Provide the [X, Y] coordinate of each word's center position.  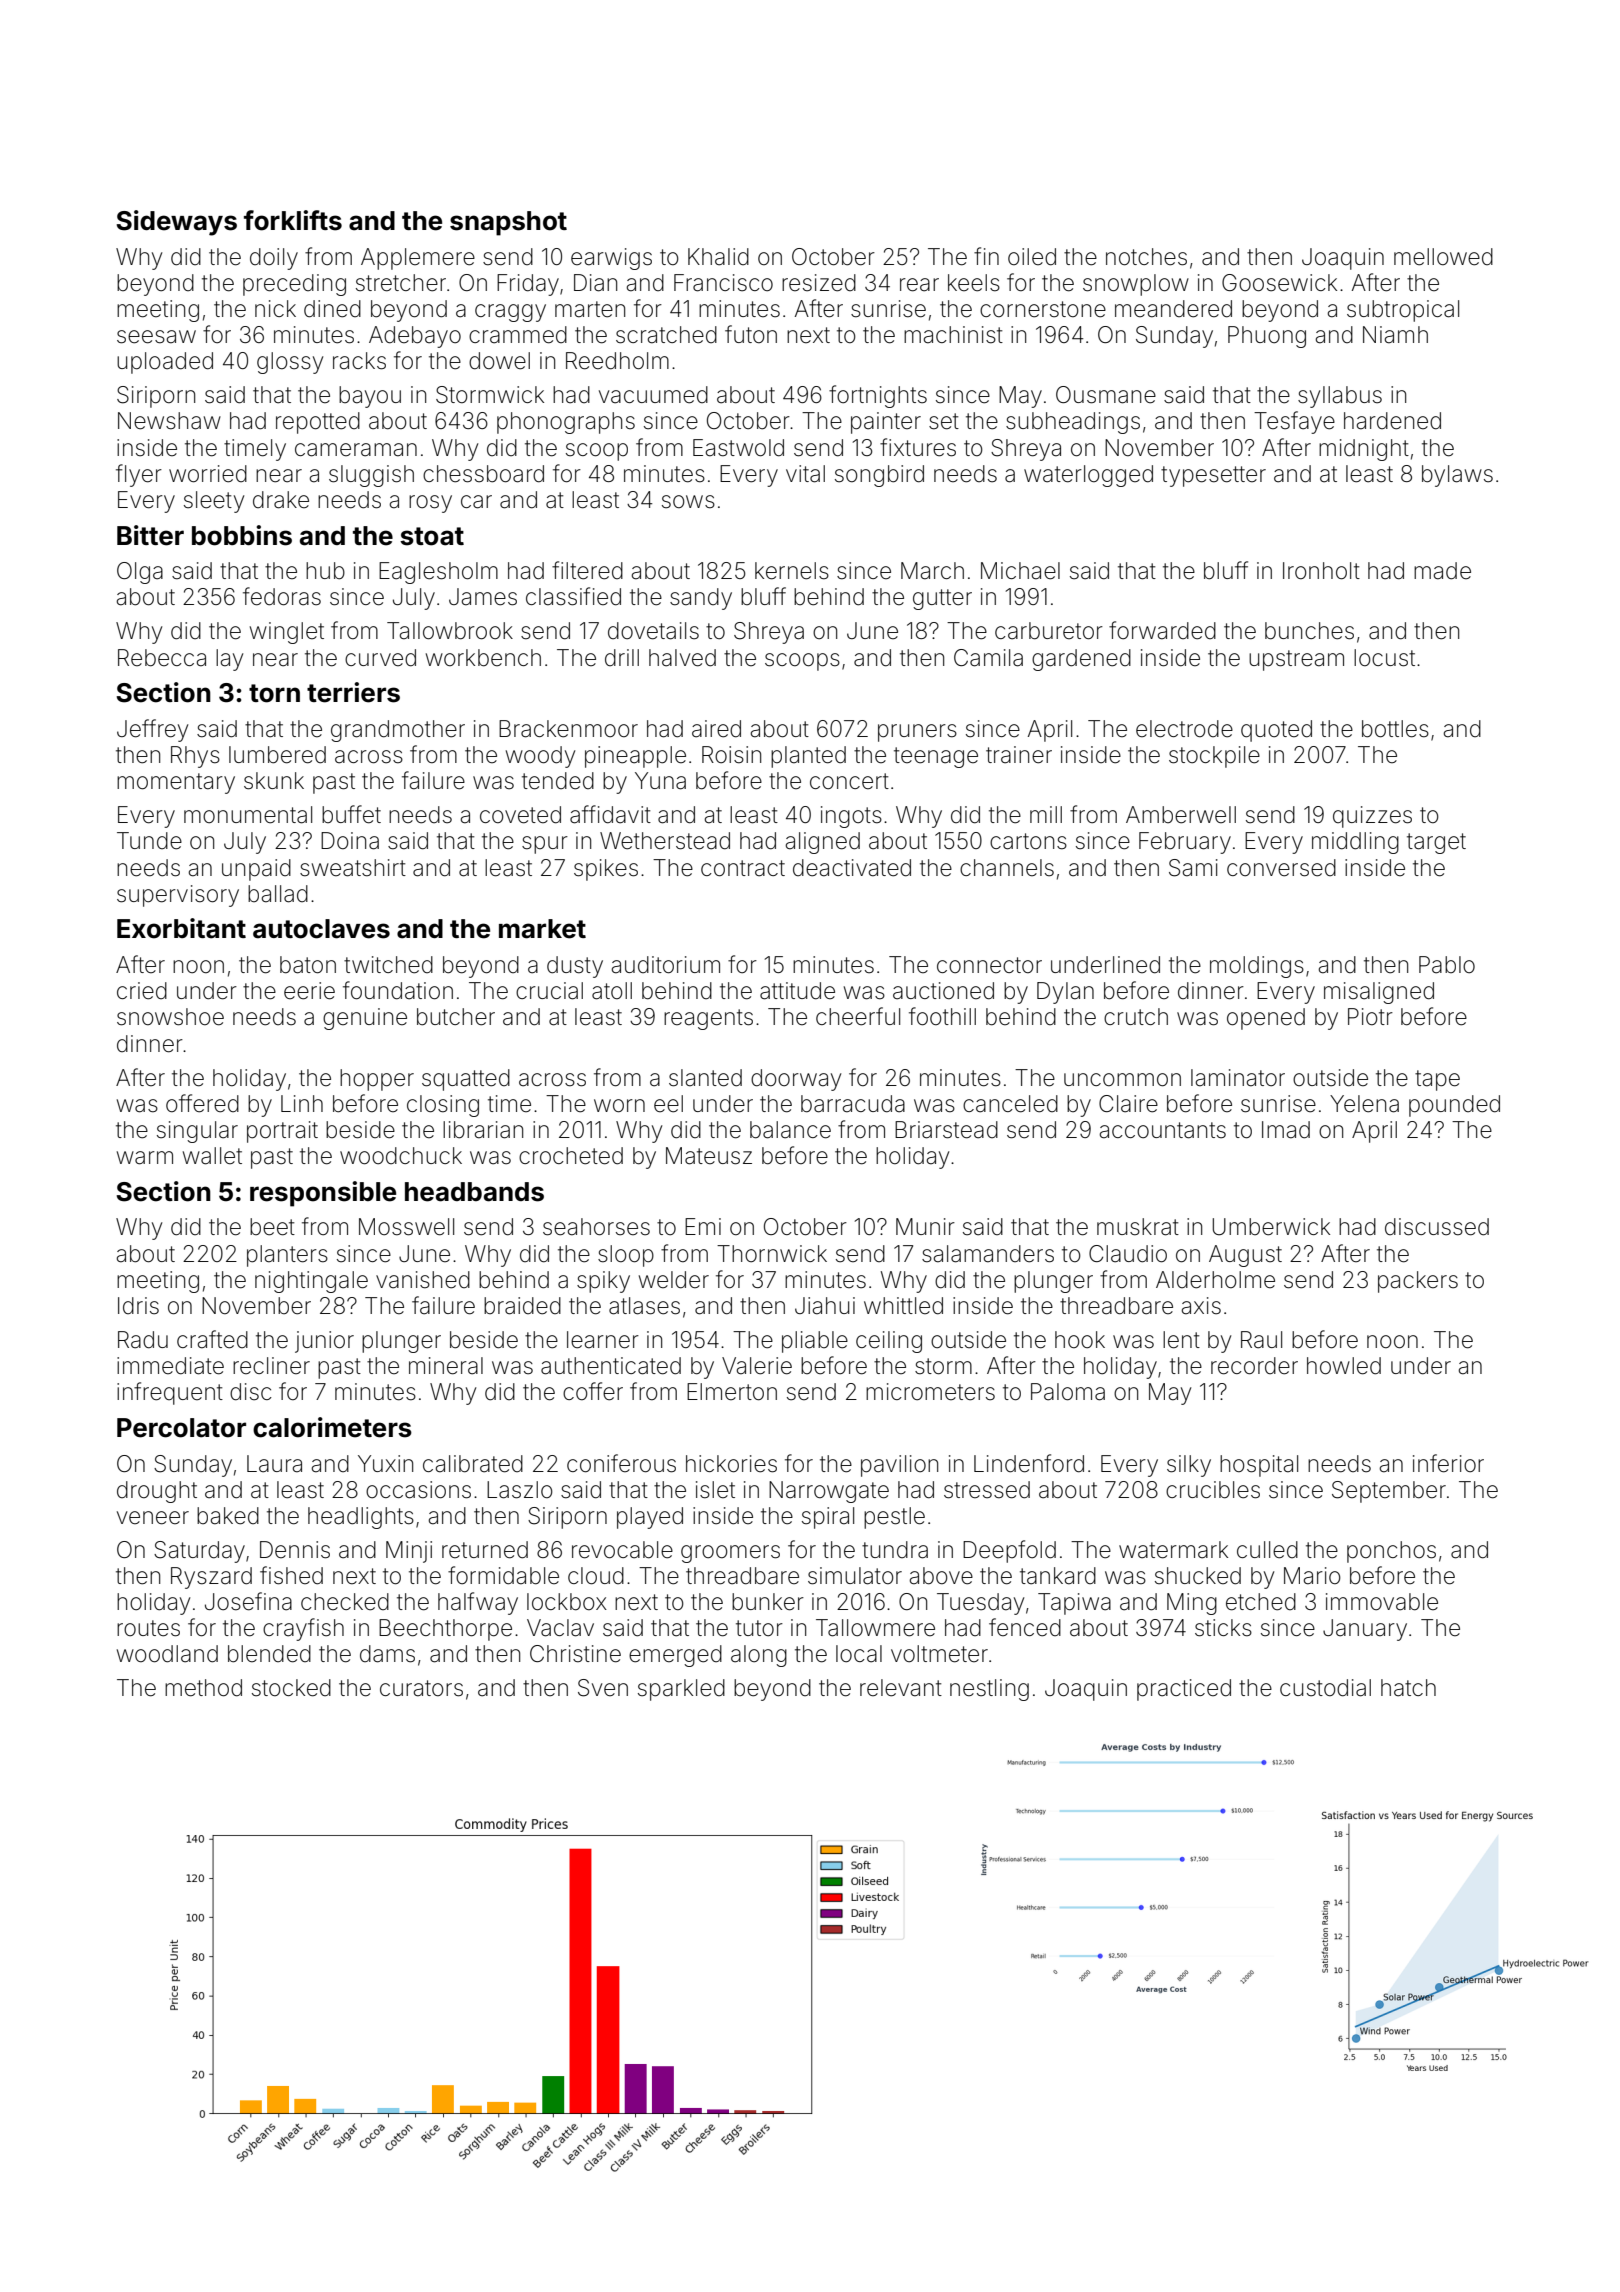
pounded [1454, 1106]
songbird [879, 476]
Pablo [1447, 965]
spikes [606, 870]
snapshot [508, 223]
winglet [287, 633]
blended [269, 1654]
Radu [143, 1340]
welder [674, 1280]
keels [974, 283]
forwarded [1162, 630]
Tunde [149, 841]
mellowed [1443, 257]
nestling [989, 1690]
